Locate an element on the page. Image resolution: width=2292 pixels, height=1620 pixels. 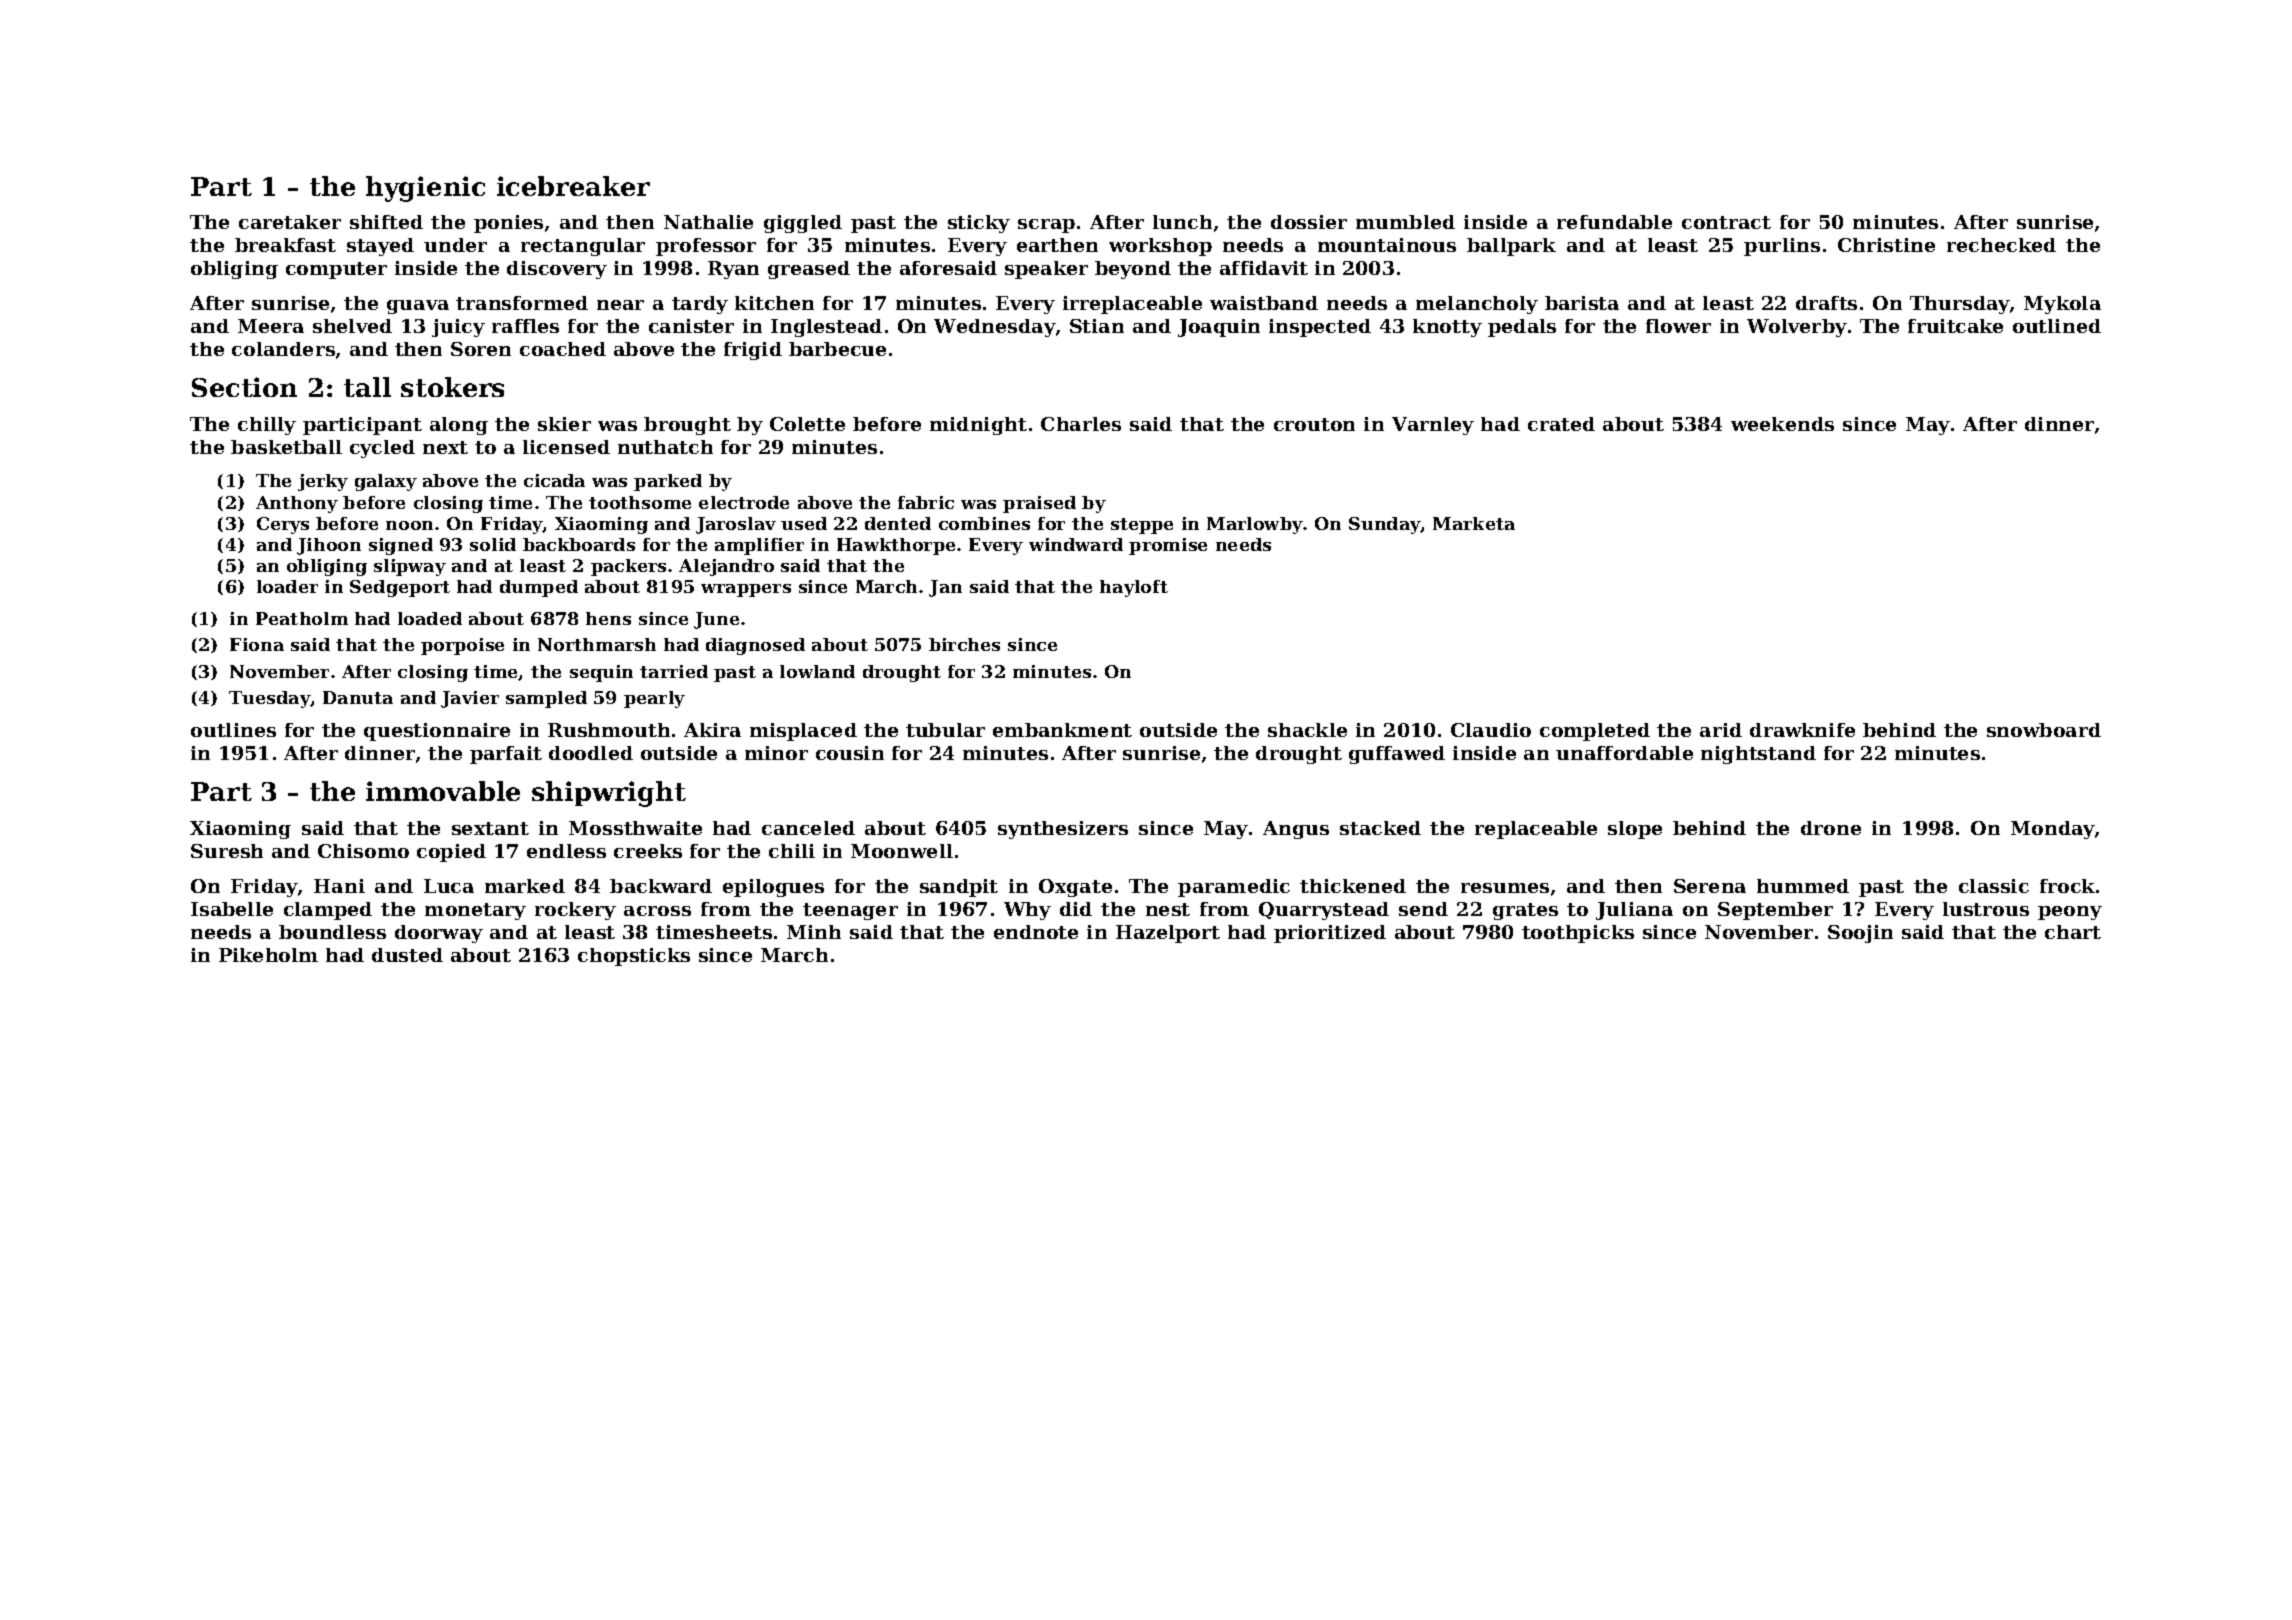
weekends is located at coordinates (1782, 424).
